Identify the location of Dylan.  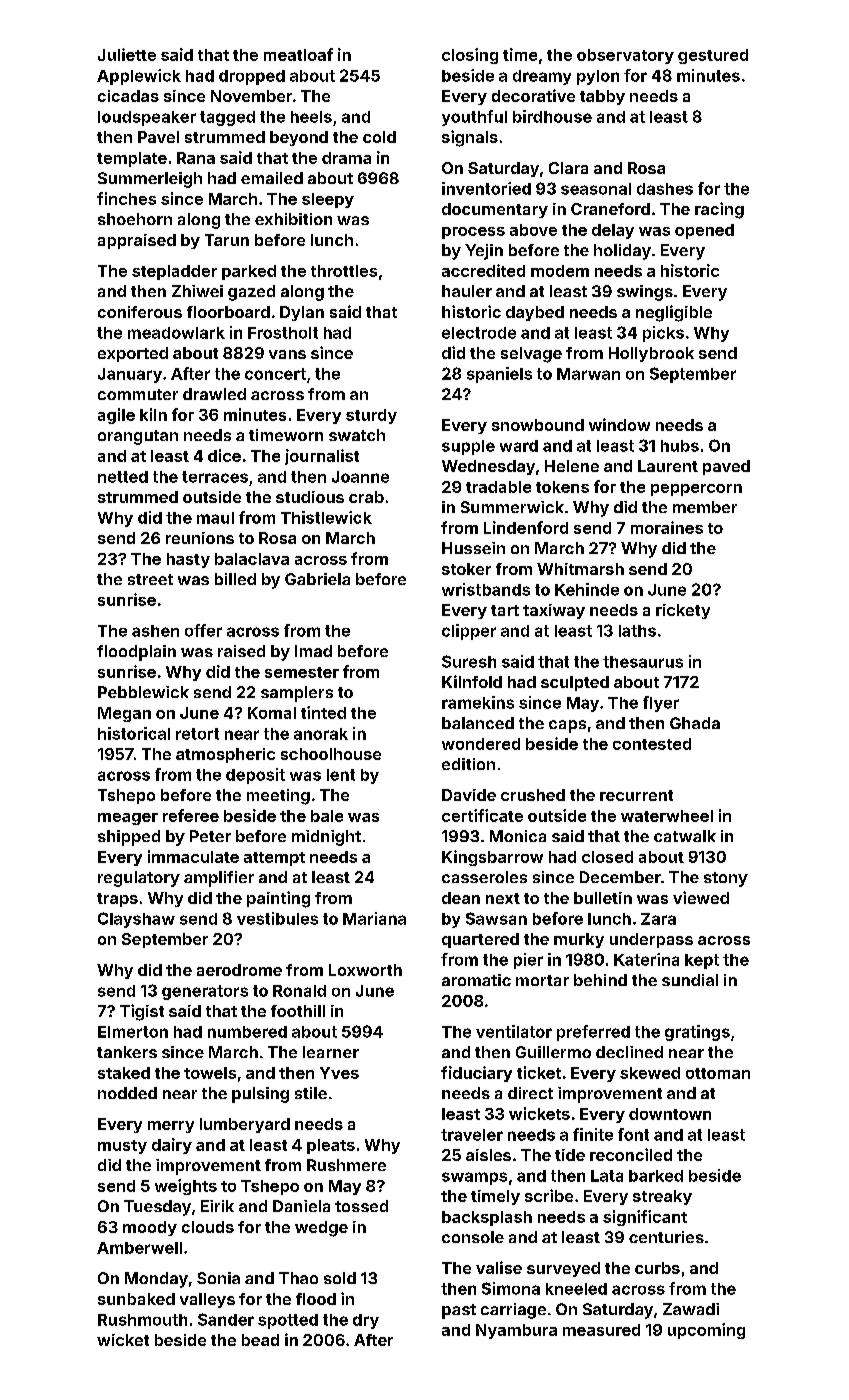
(302, 313).
